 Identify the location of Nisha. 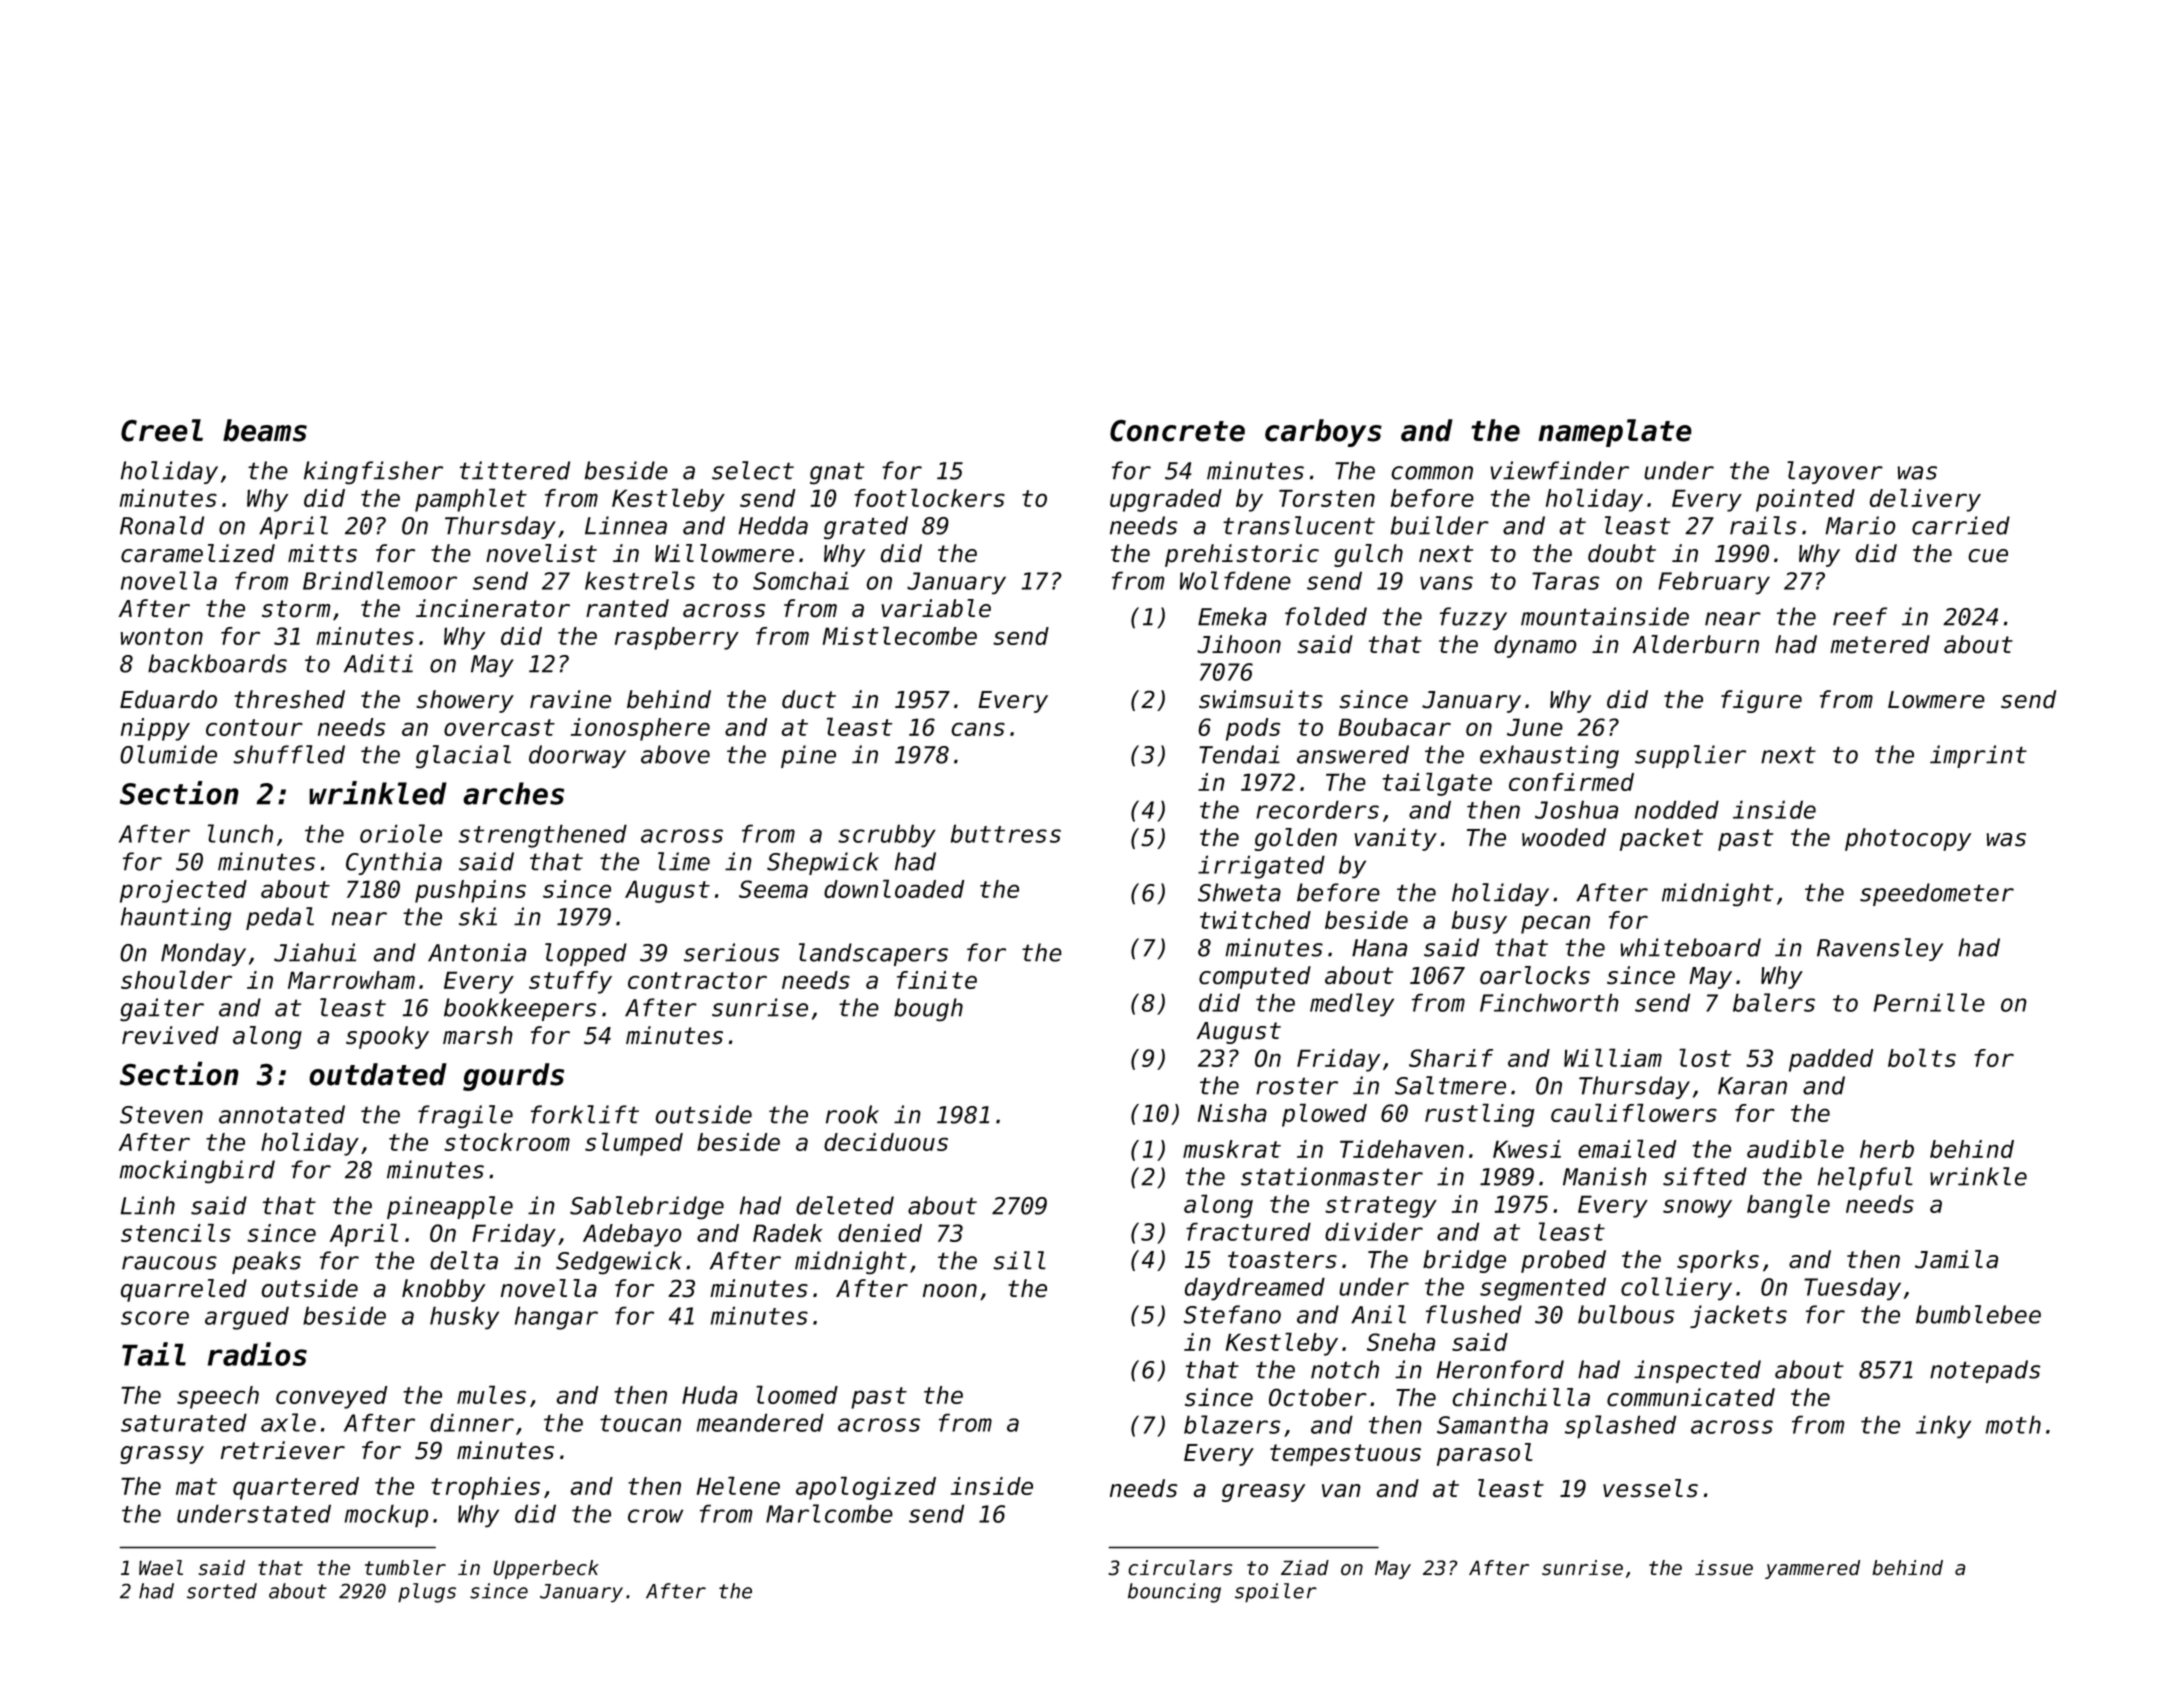
(1232, 1113).
